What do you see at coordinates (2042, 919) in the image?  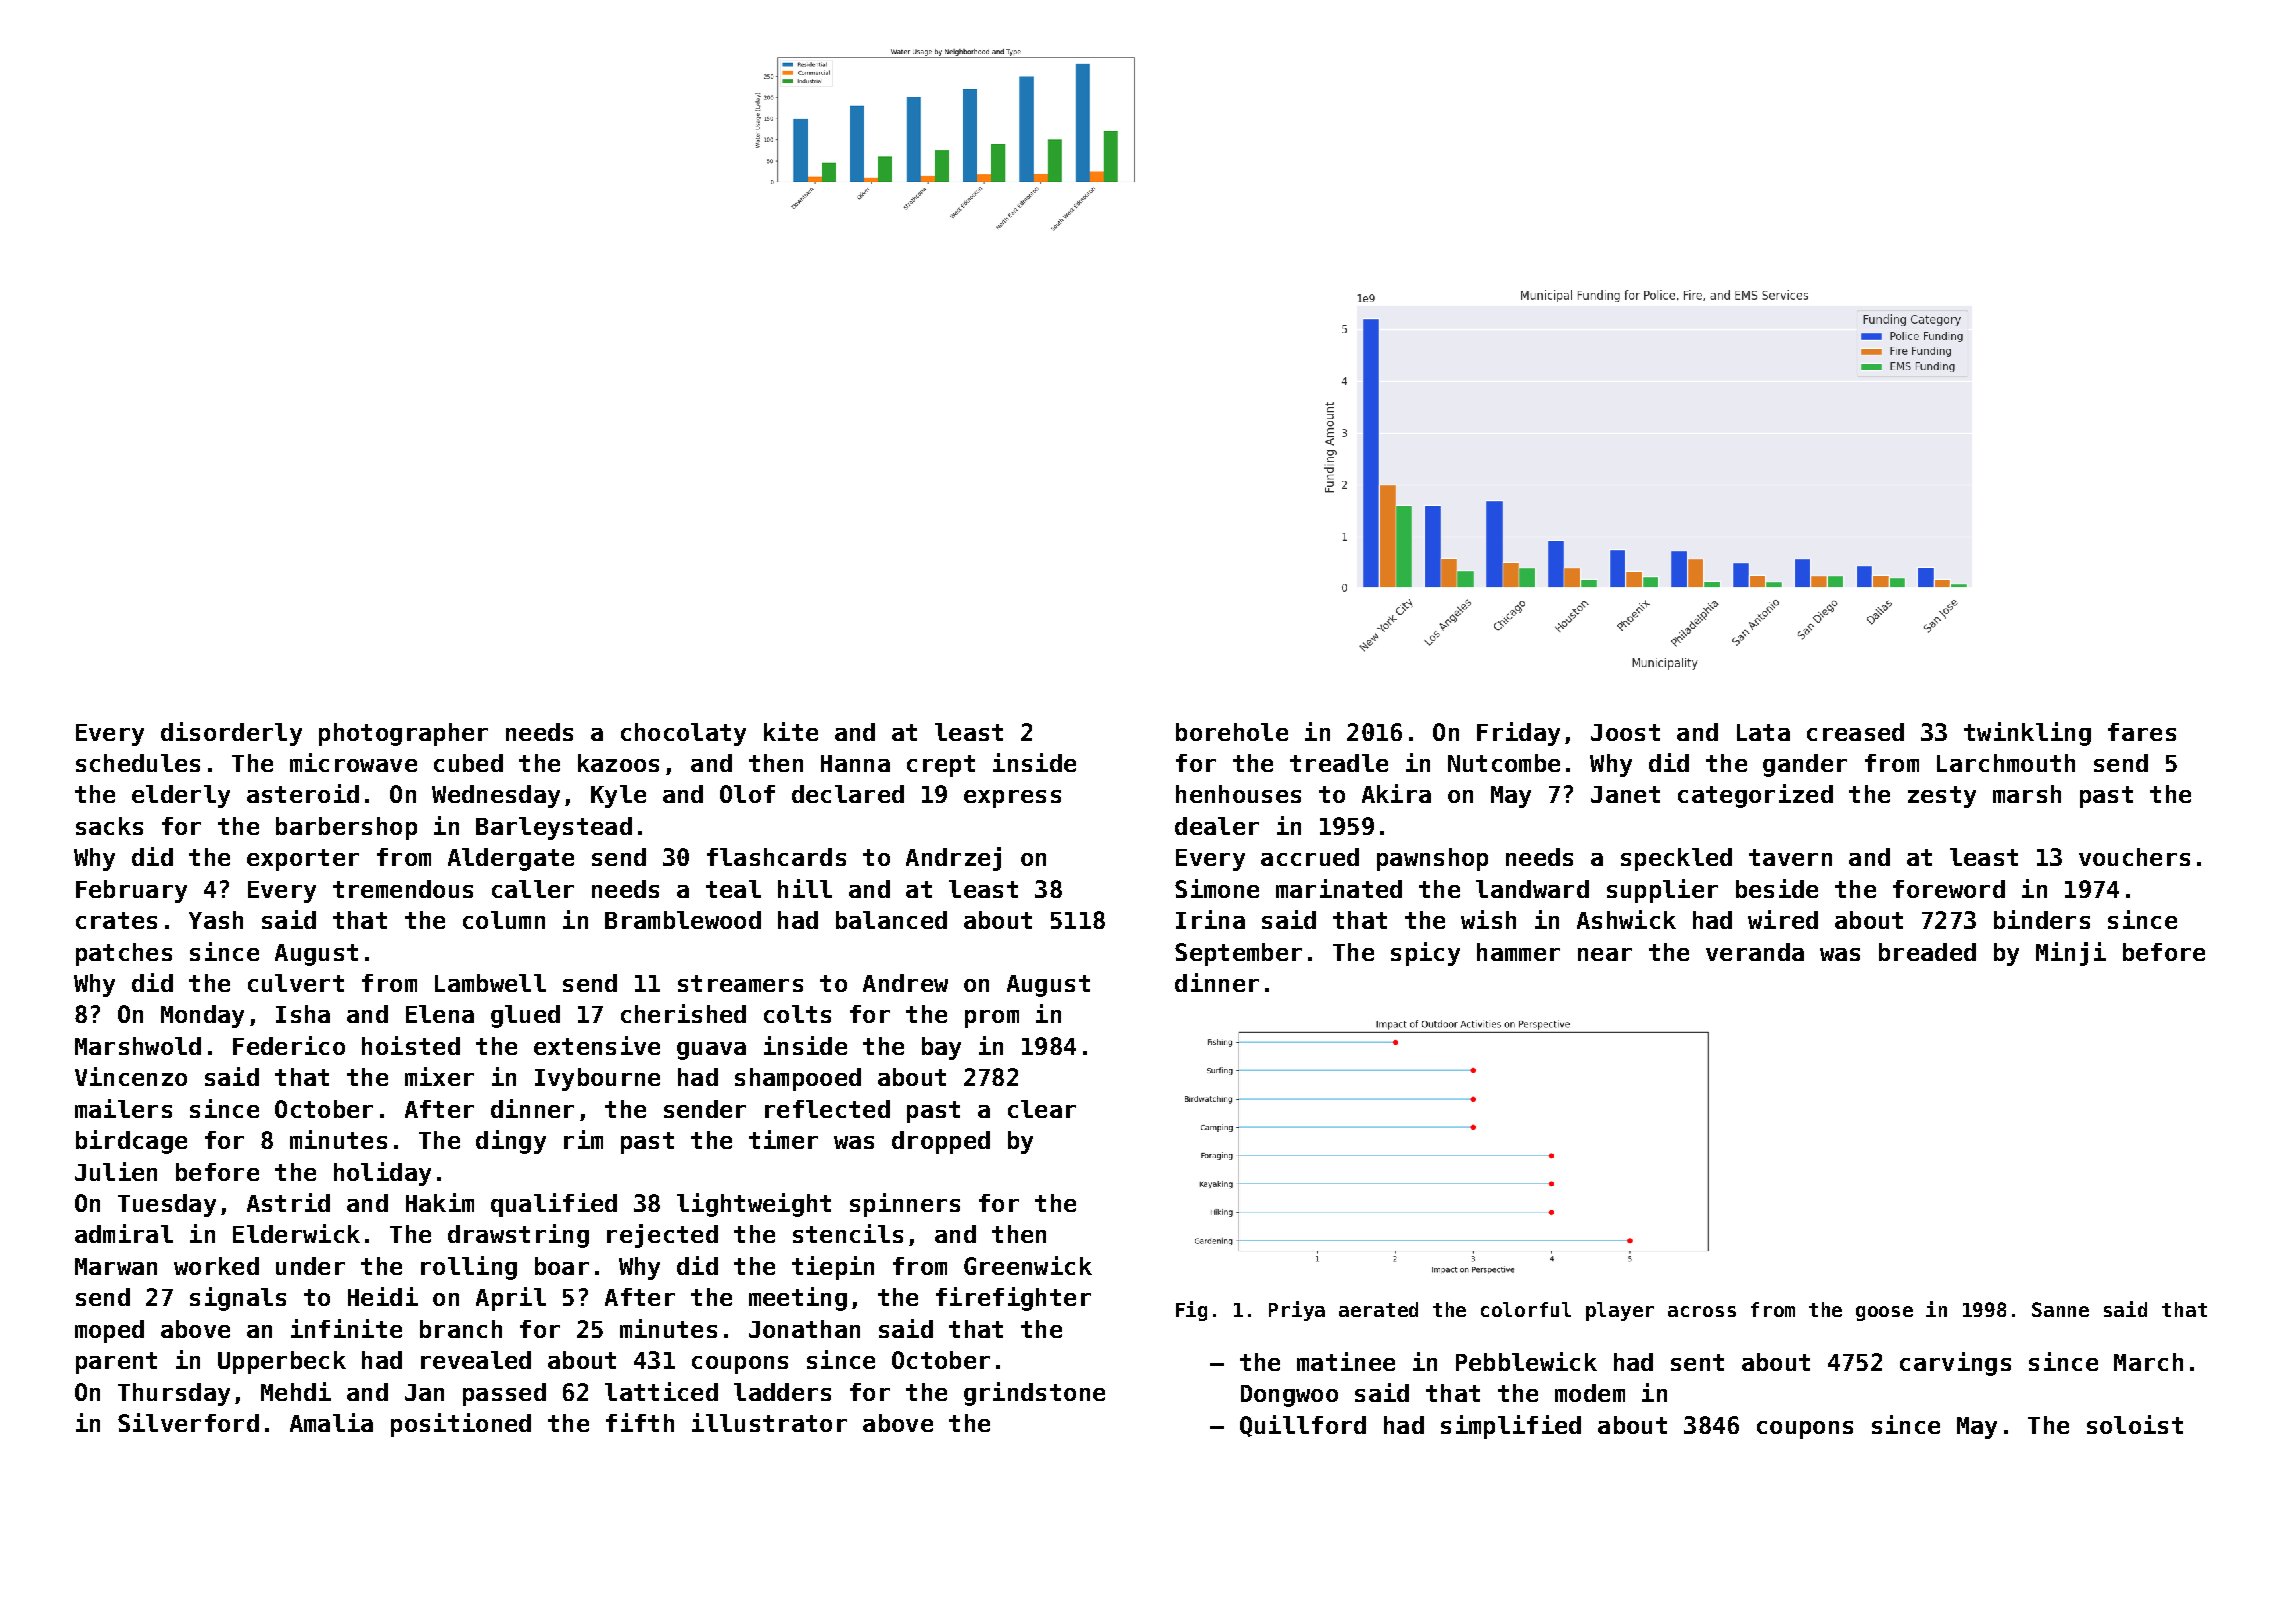 I see `binders` at bounding box center [2042, 919].
